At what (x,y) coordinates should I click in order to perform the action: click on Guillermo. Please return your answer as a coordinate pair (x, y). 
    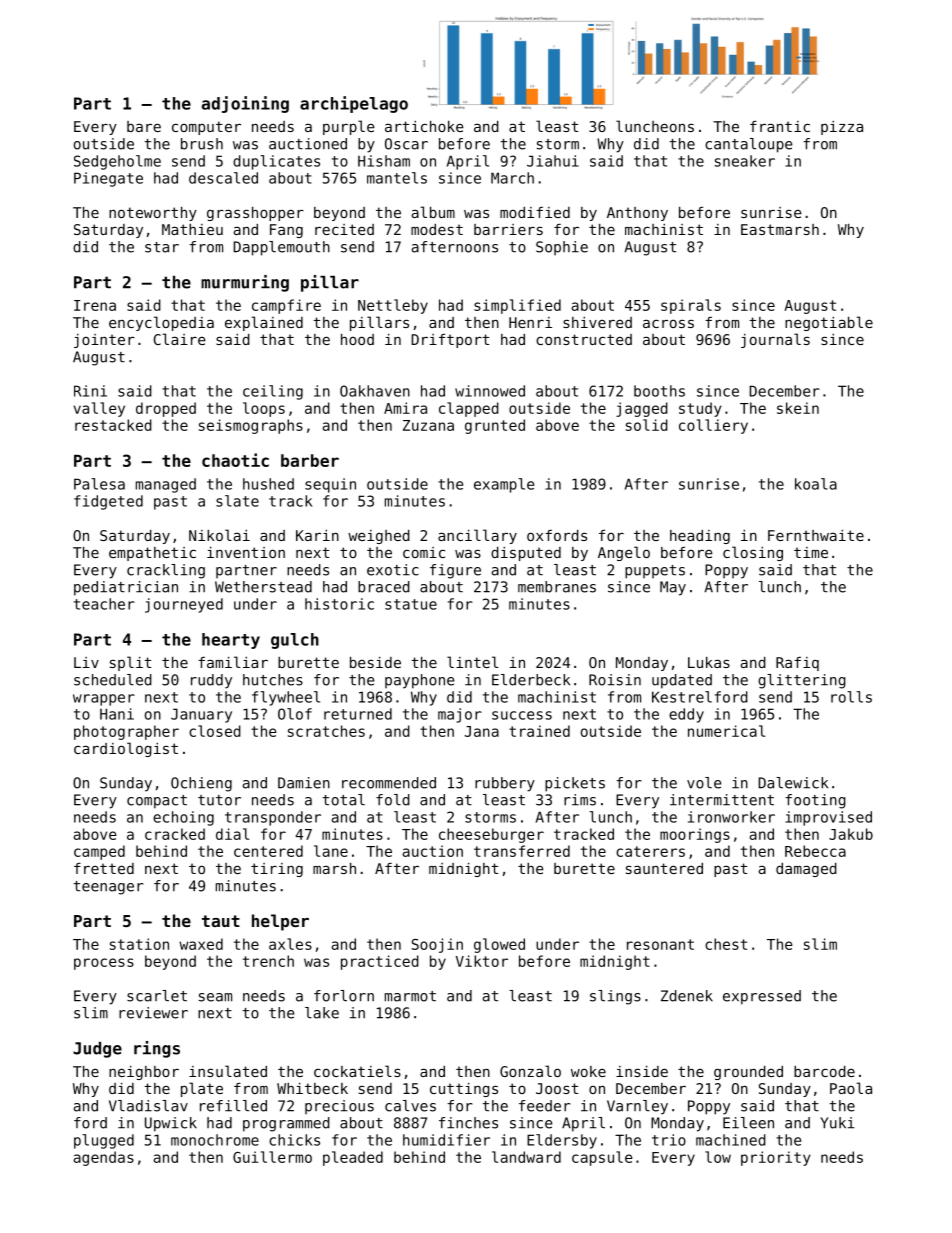
    Looking at the image, I should click on (272, 1157).
